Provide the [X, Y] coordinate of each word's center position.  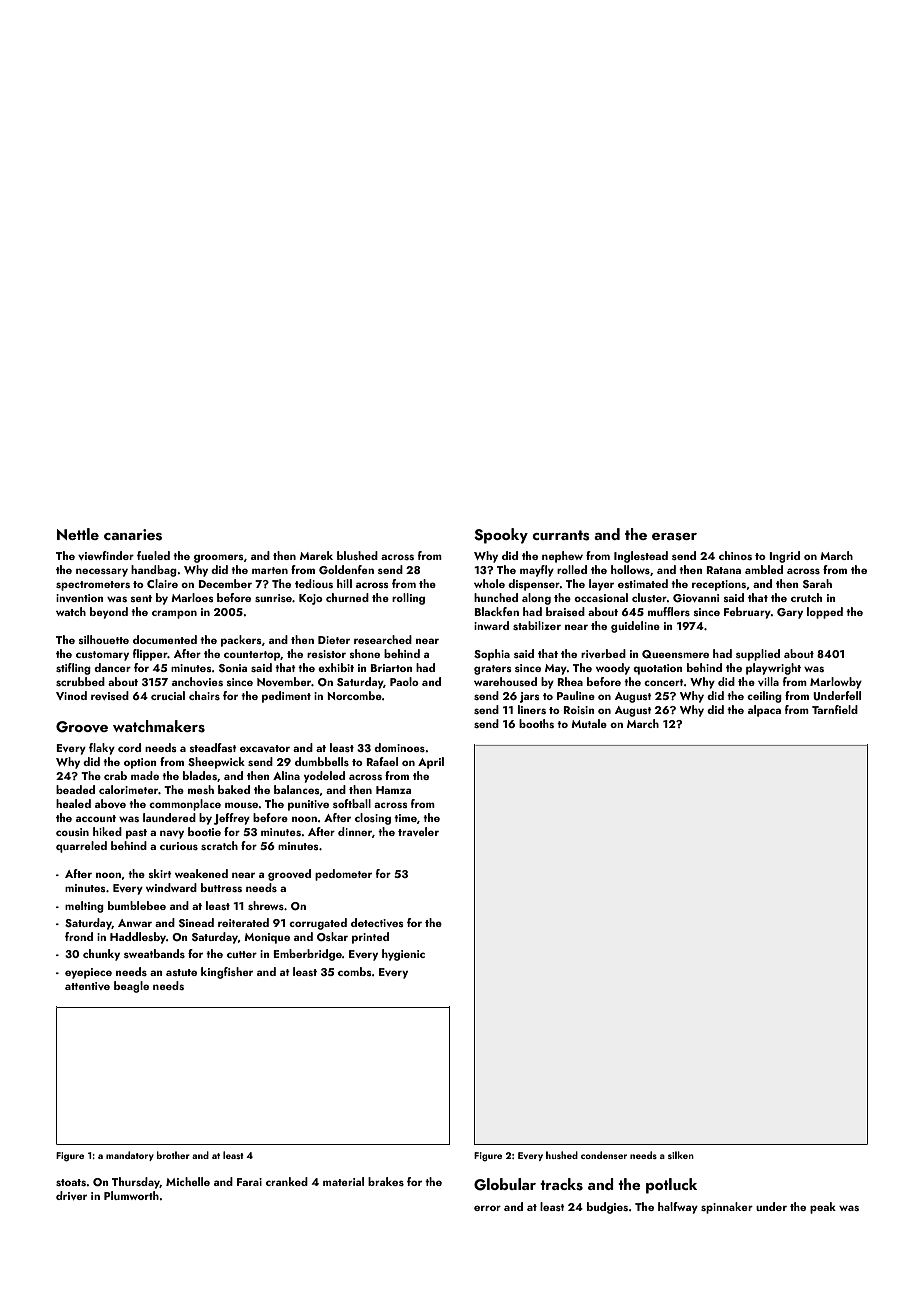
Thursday [136, 1183]
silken [681, 1155]
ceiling [764, 697]
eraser [674, 537]
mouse [242, 805]
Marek [316, 555]
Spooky [501, 536]
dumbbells [322, 761]
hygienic [403, 955]
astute [181, 972]
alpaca [764, 711]
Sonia [233, 668]
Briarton [391, 668]
